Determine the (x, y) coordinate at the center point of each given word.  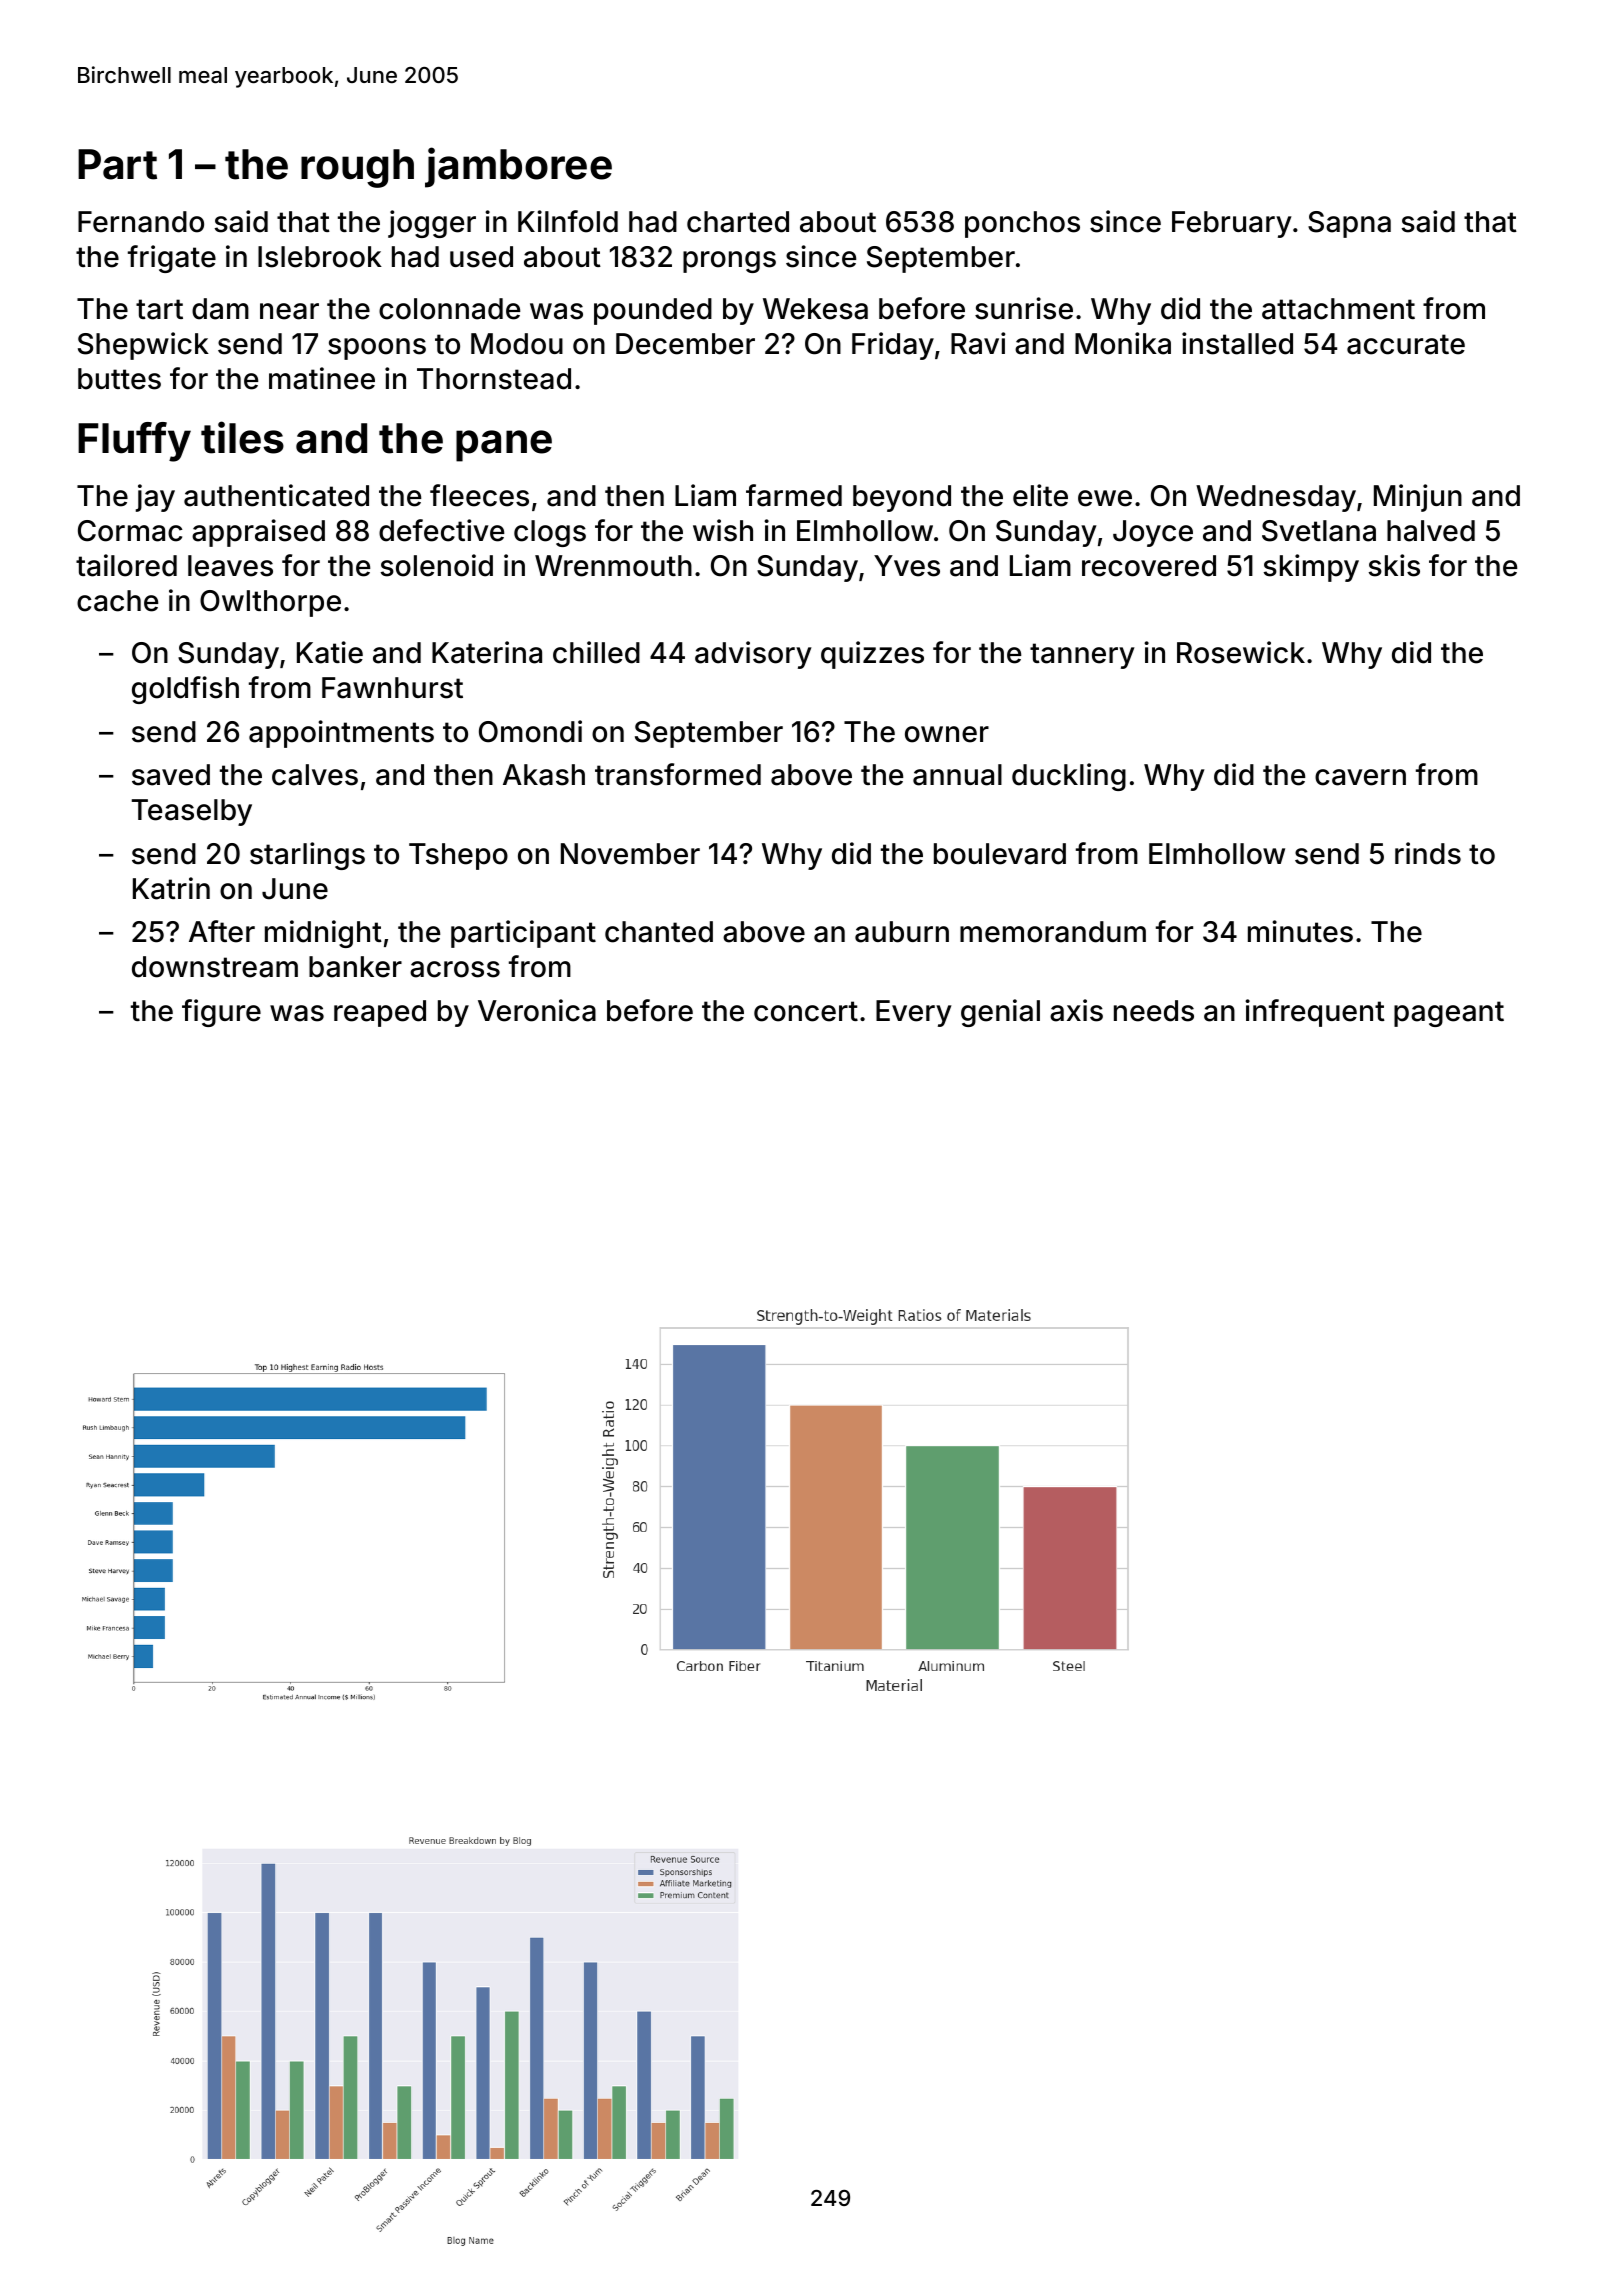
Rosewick (1241, 652)
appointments (341, 734)
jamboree (518, 167)
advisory (753, 655)
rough (357, 168)
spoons (377, 349)
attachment (1338, 309)
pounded (653, 311)
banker (355, 967)
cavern (1360, 777)
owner (947, 734)
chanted (659, 932)
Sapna (1349, 224)
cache (117, 601)
